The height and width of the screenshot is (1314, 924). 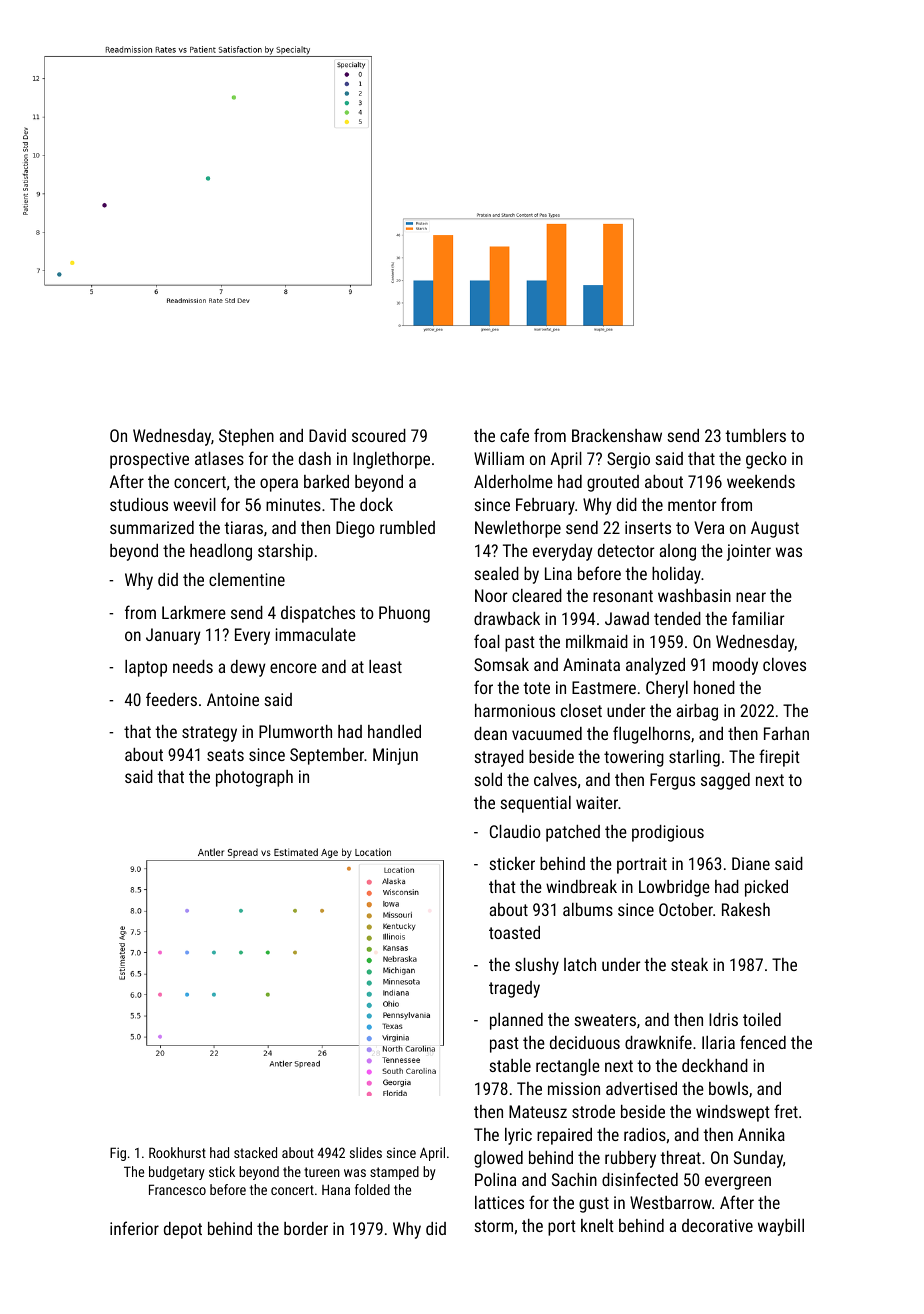 I want to click on toasted, so click(x=514, y=932).
